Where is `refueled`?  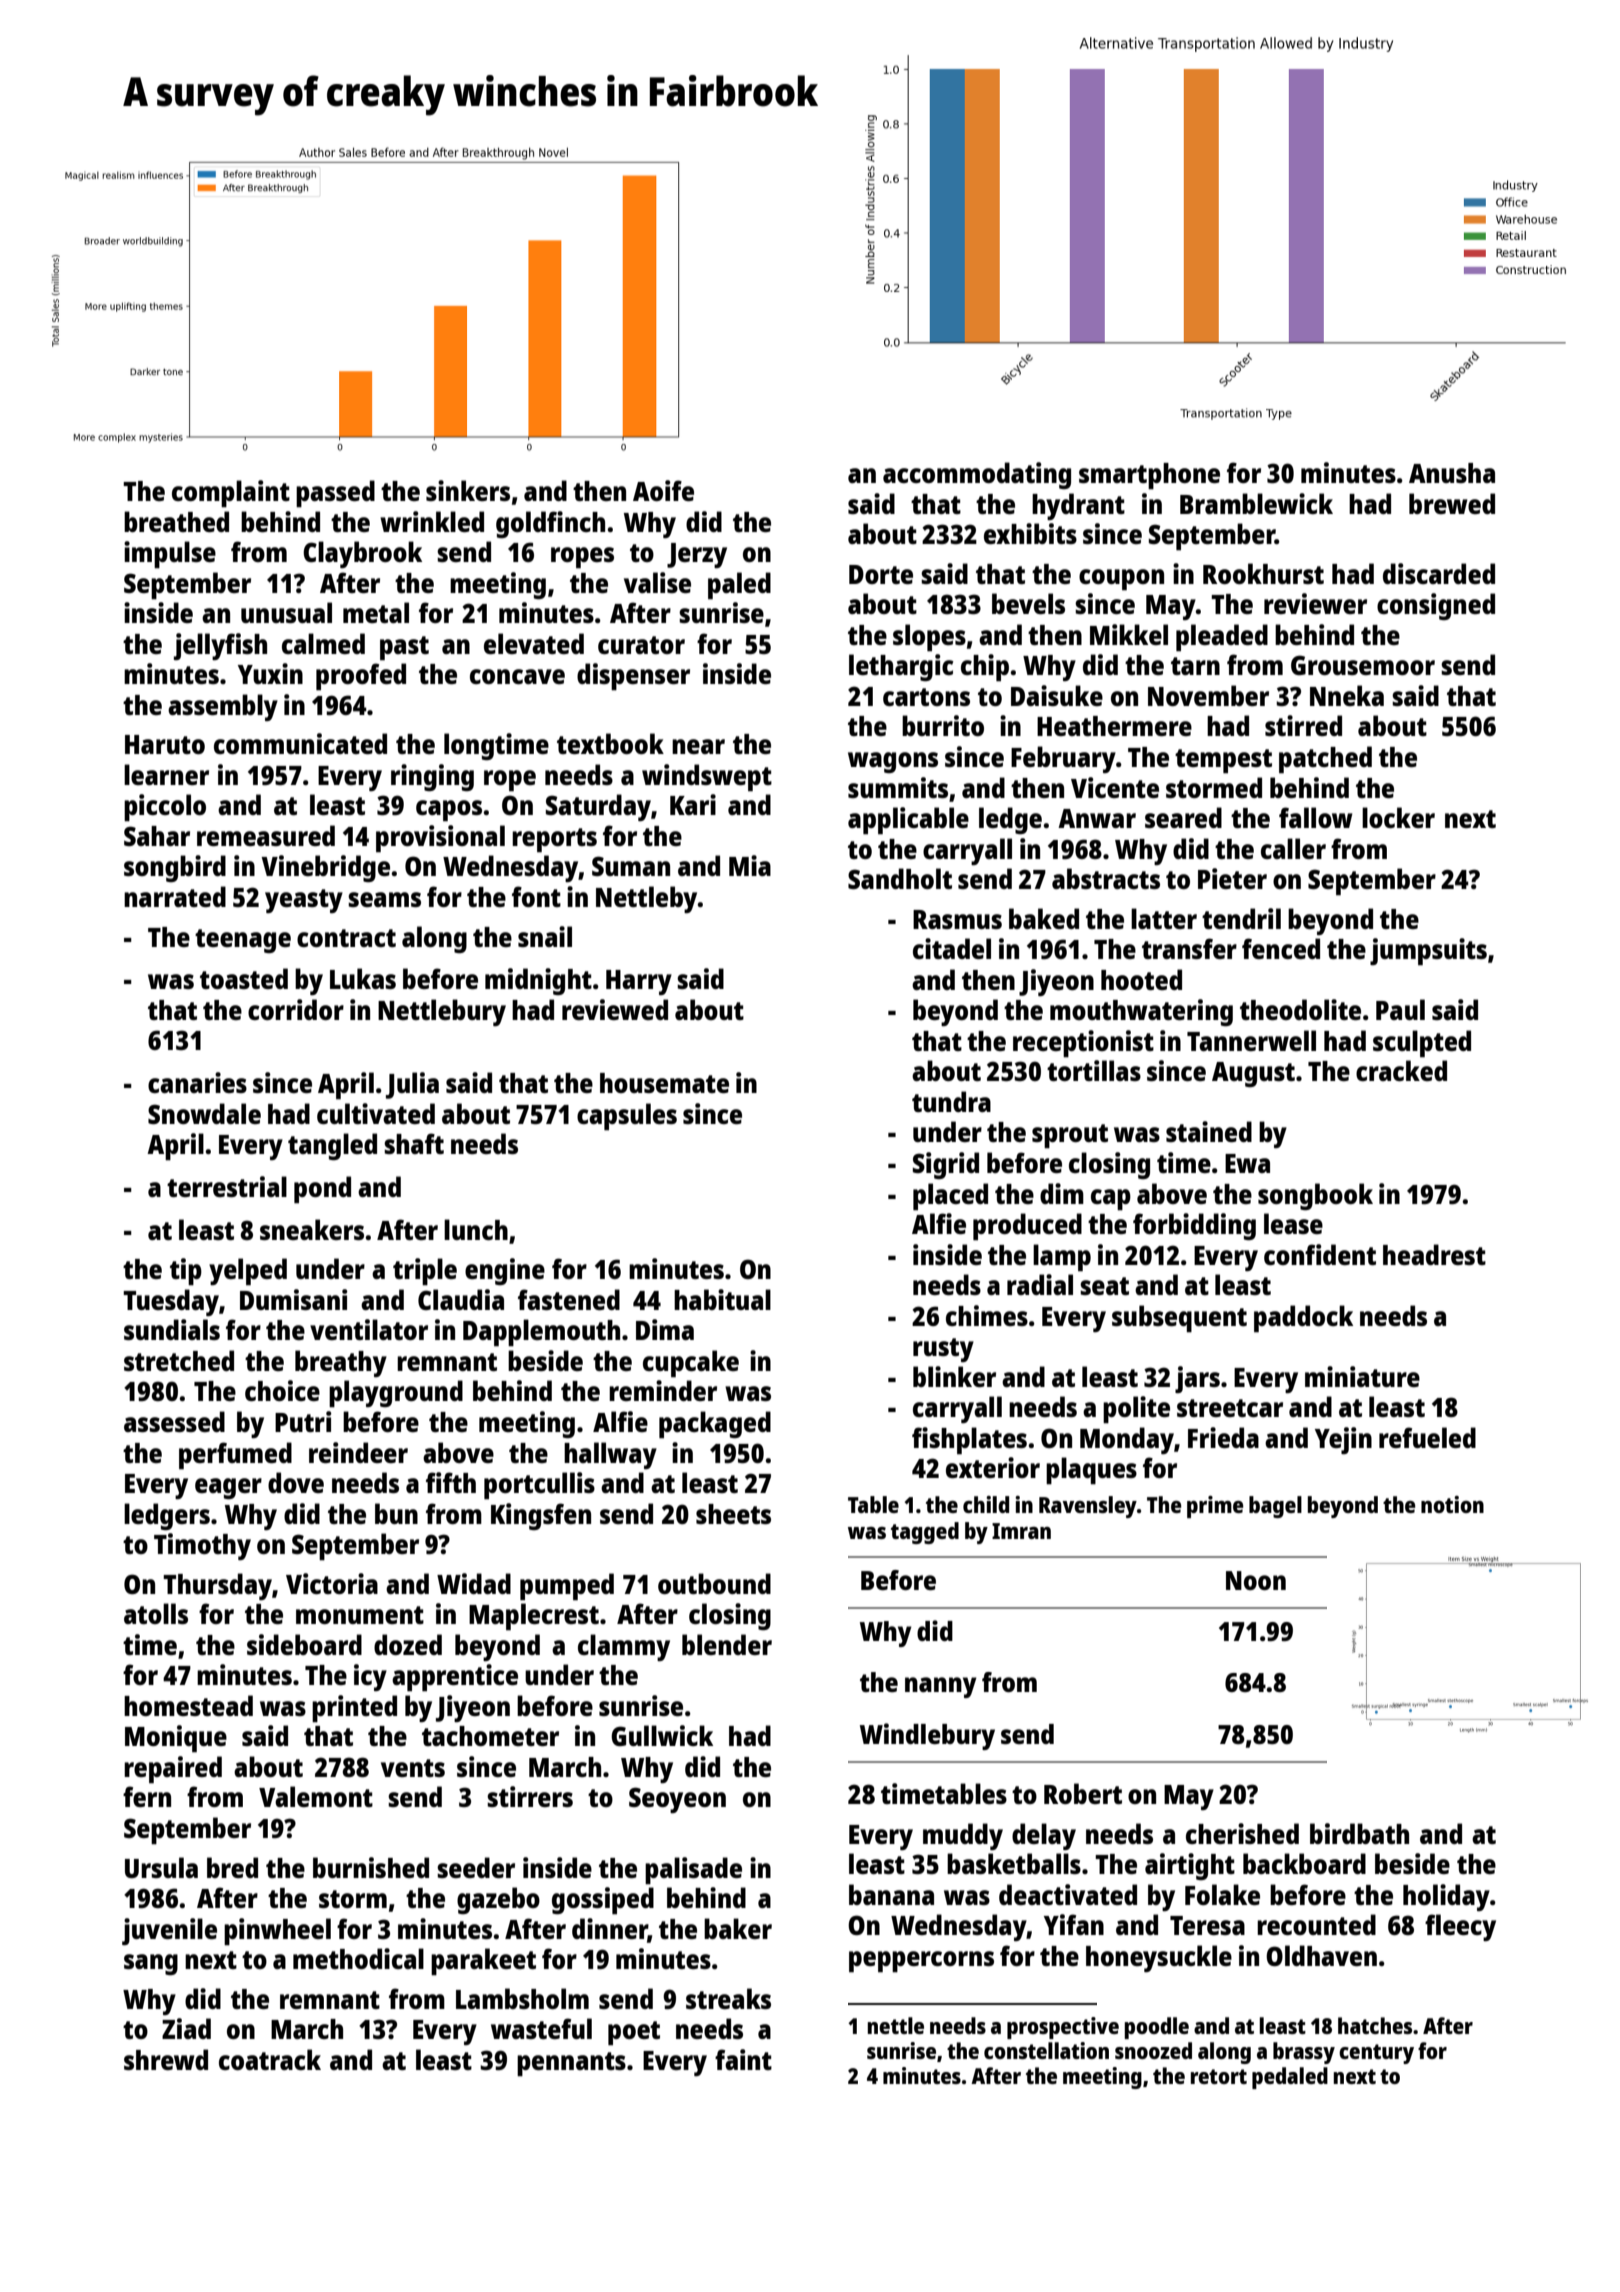 refueled is located at coordinates (1427, 1437).
